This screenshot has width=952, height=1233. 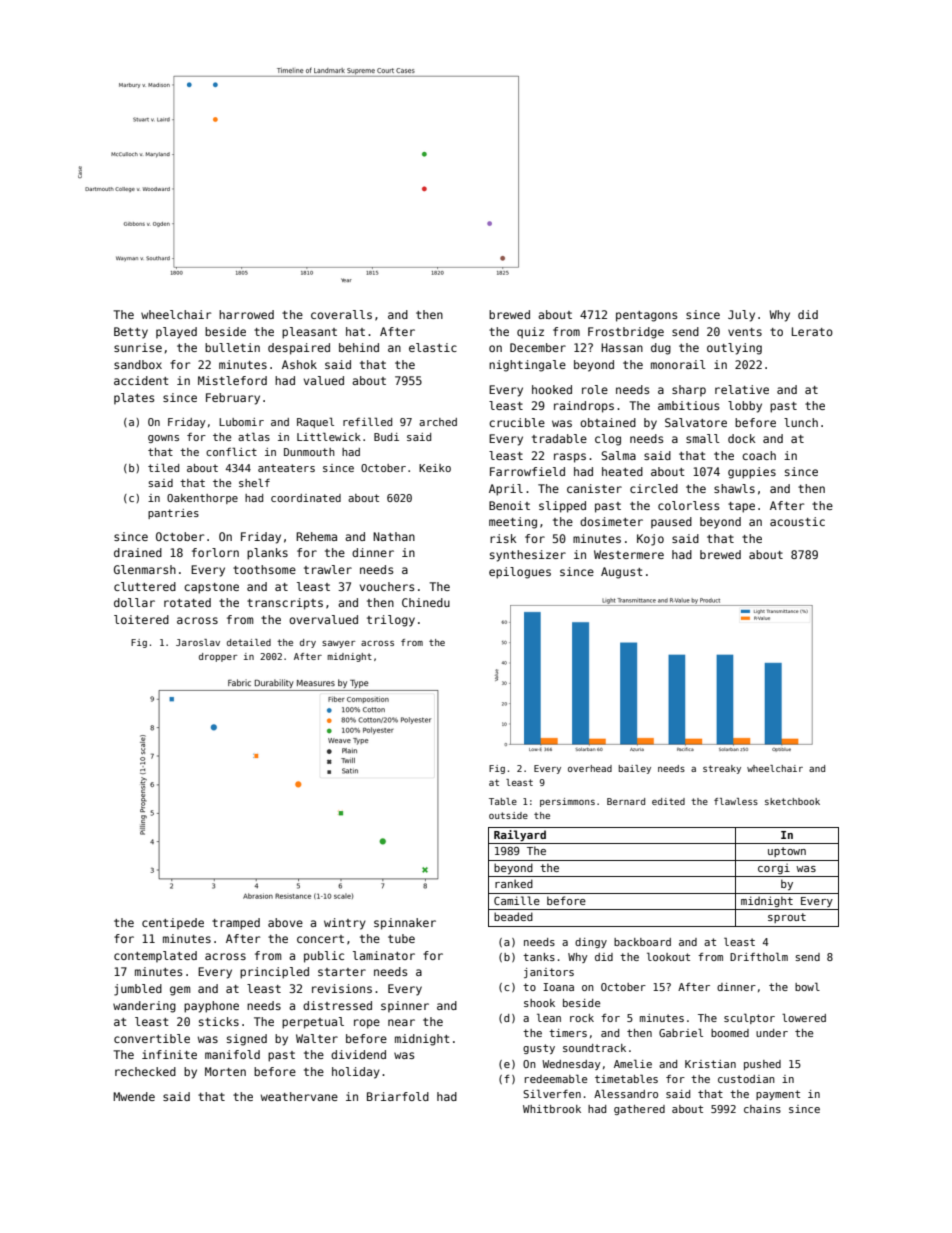 I want to click on Briarfold, so click(x=398, y=1096).
